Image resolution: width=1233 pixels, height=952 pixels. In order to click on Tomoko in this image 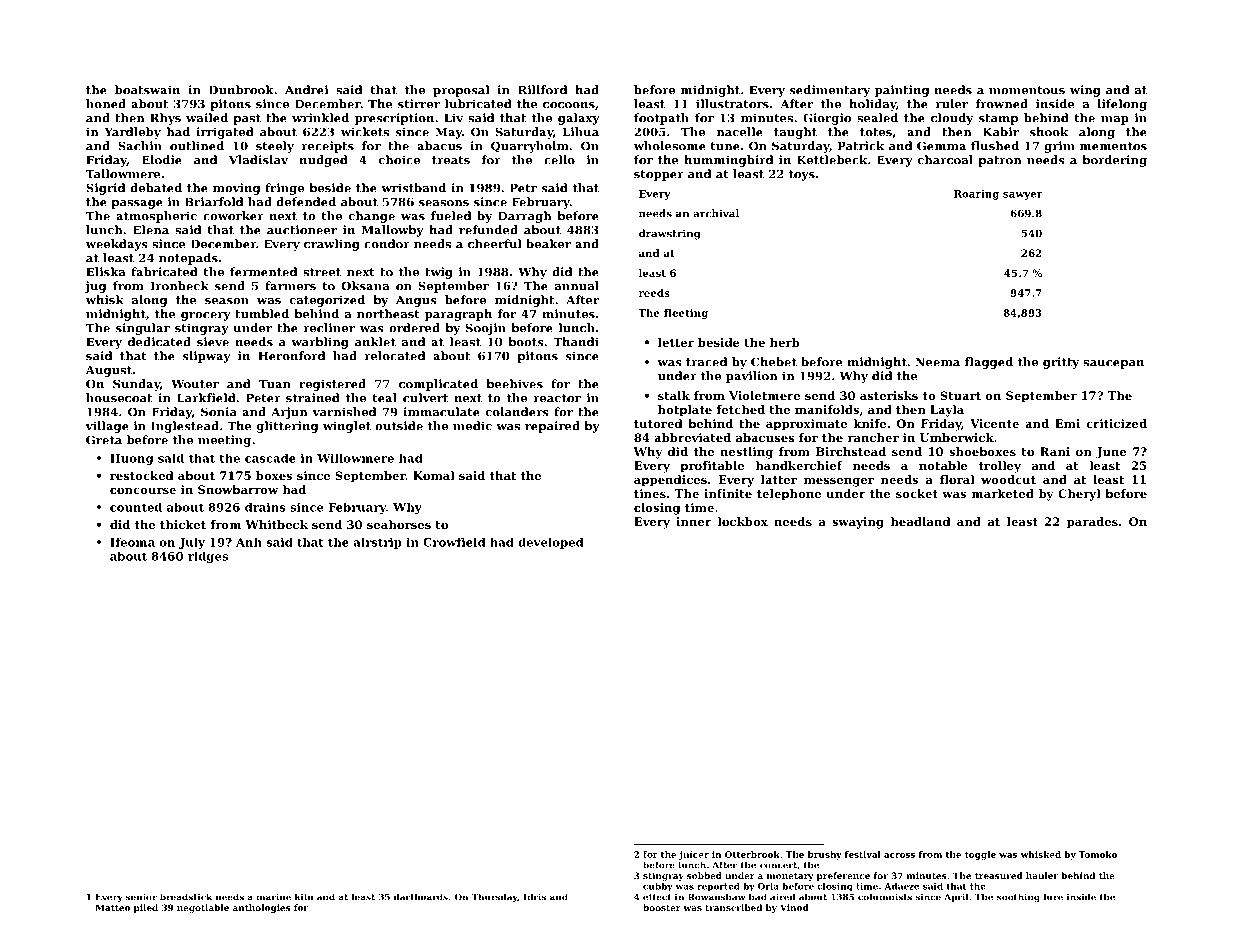, I will do `click(1098, 854)`.
